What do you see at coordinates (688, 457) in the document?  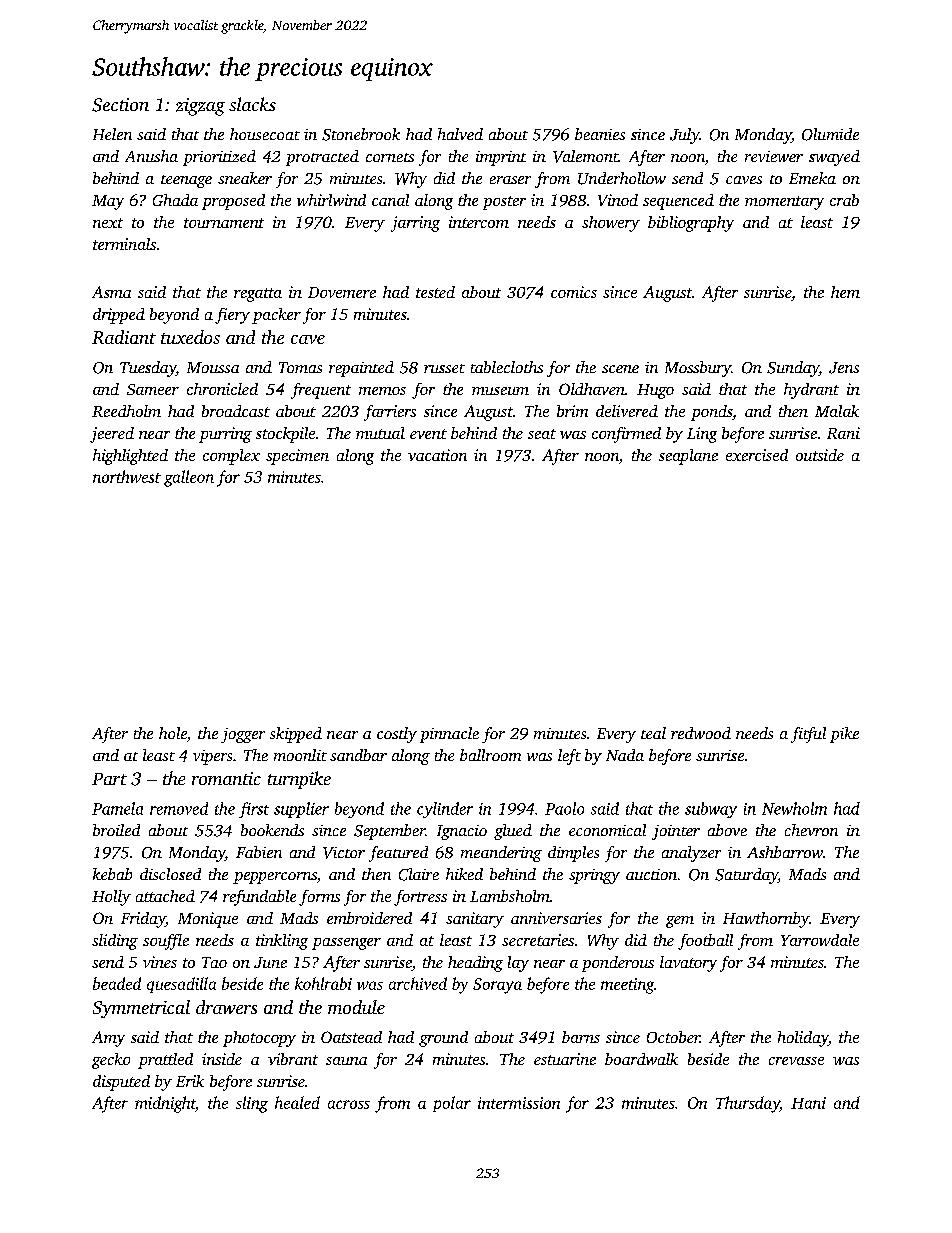 I see `seaplane` at bounding box center [688, 457].
